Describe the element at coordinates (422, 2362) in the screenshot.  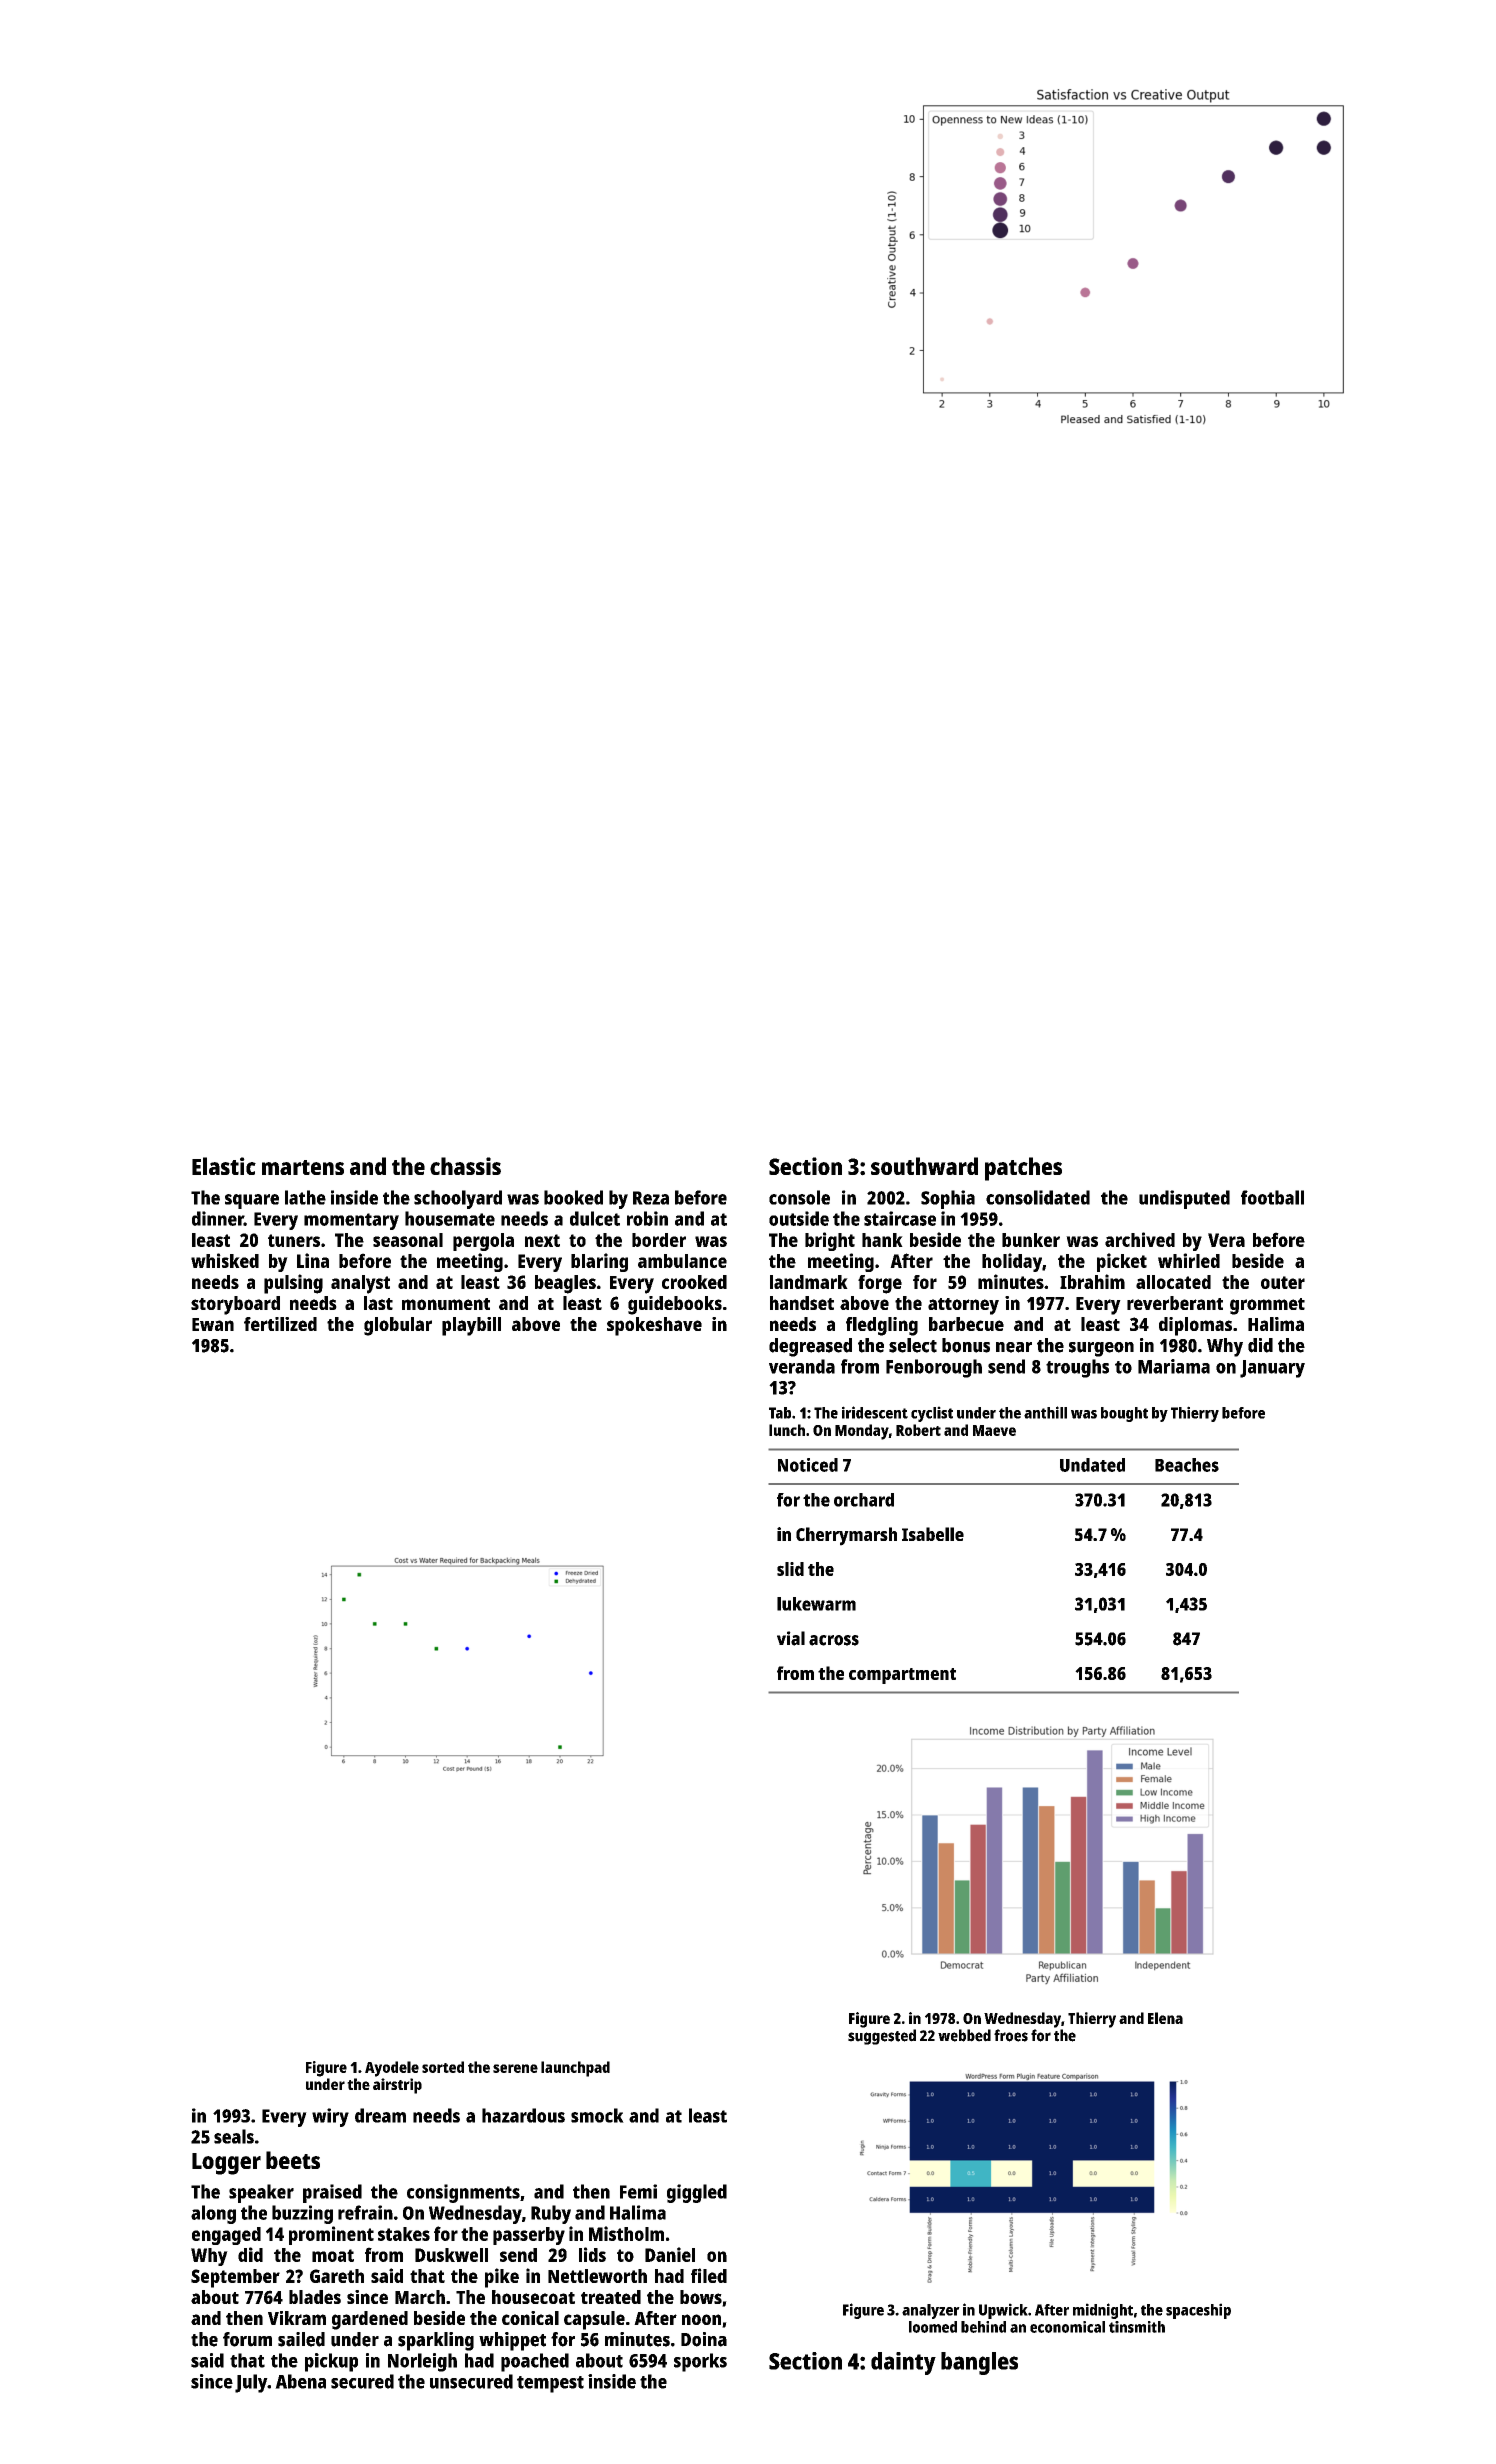
I see `Norleigh` at that location.
